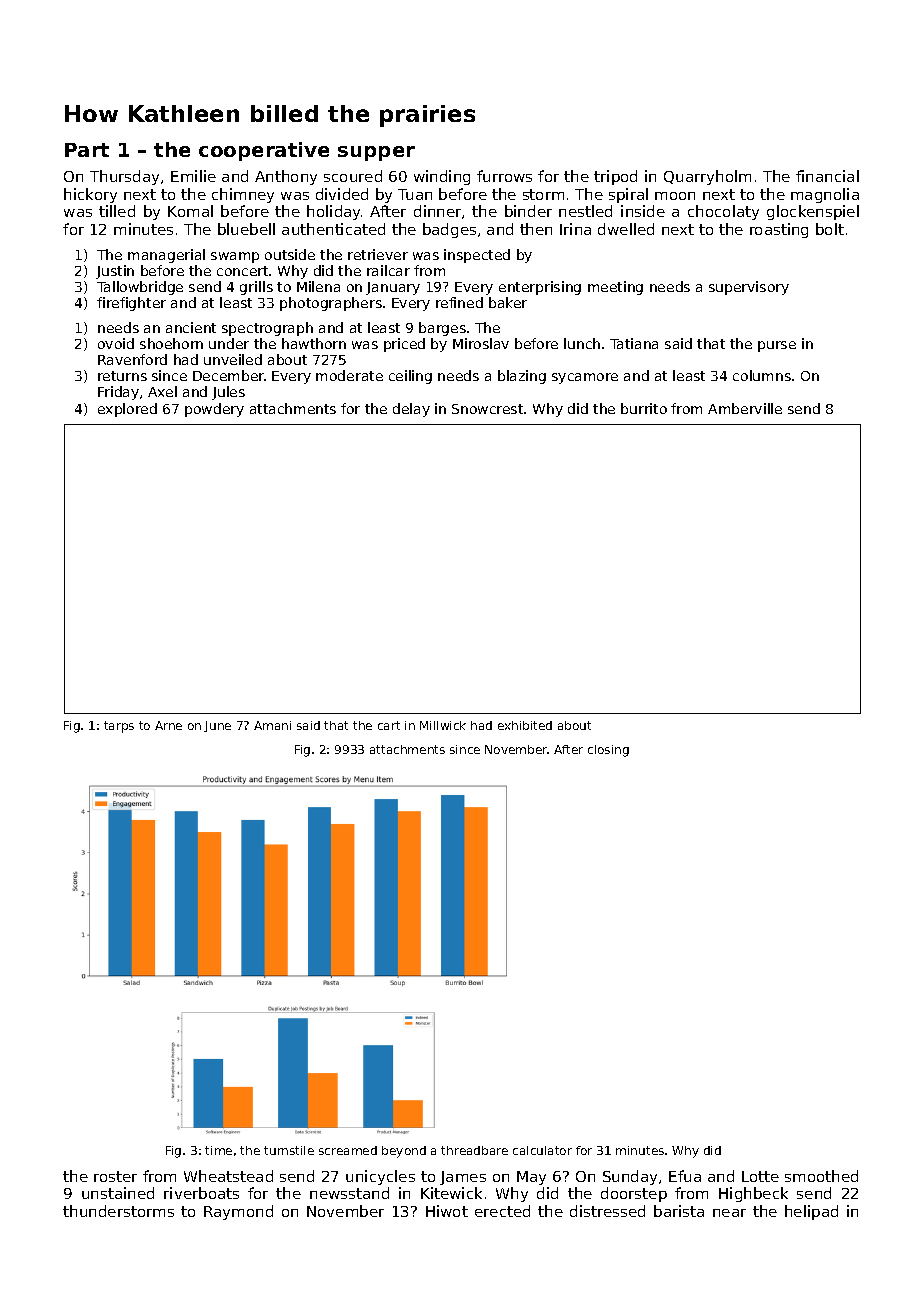 The width and height of the page is (924, 1308). Describe the element at coordinates (119, 727) in the page. I see `tarps` at that location.
